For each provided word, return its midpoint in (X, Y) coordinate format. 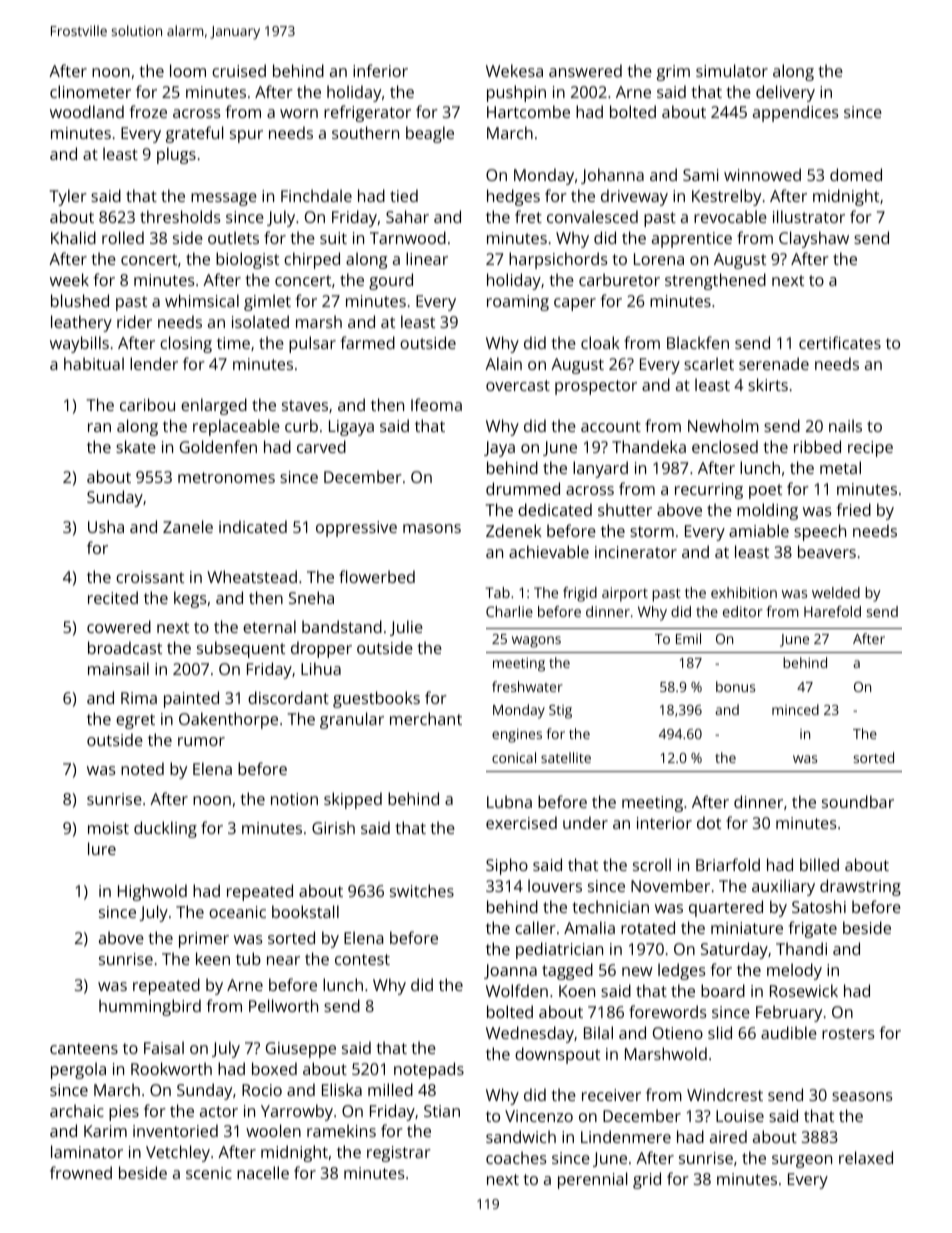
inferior (380, 70)
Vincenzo (539, 1116)
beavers (827, 551)
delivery (785, 93)
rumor (201, 741)
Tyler (68, 197)
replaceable (236, 427)
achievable (549, 551)
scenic (209, 1173)
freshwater (527, 686)
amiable (759, 530)
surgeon (802, 1161)
